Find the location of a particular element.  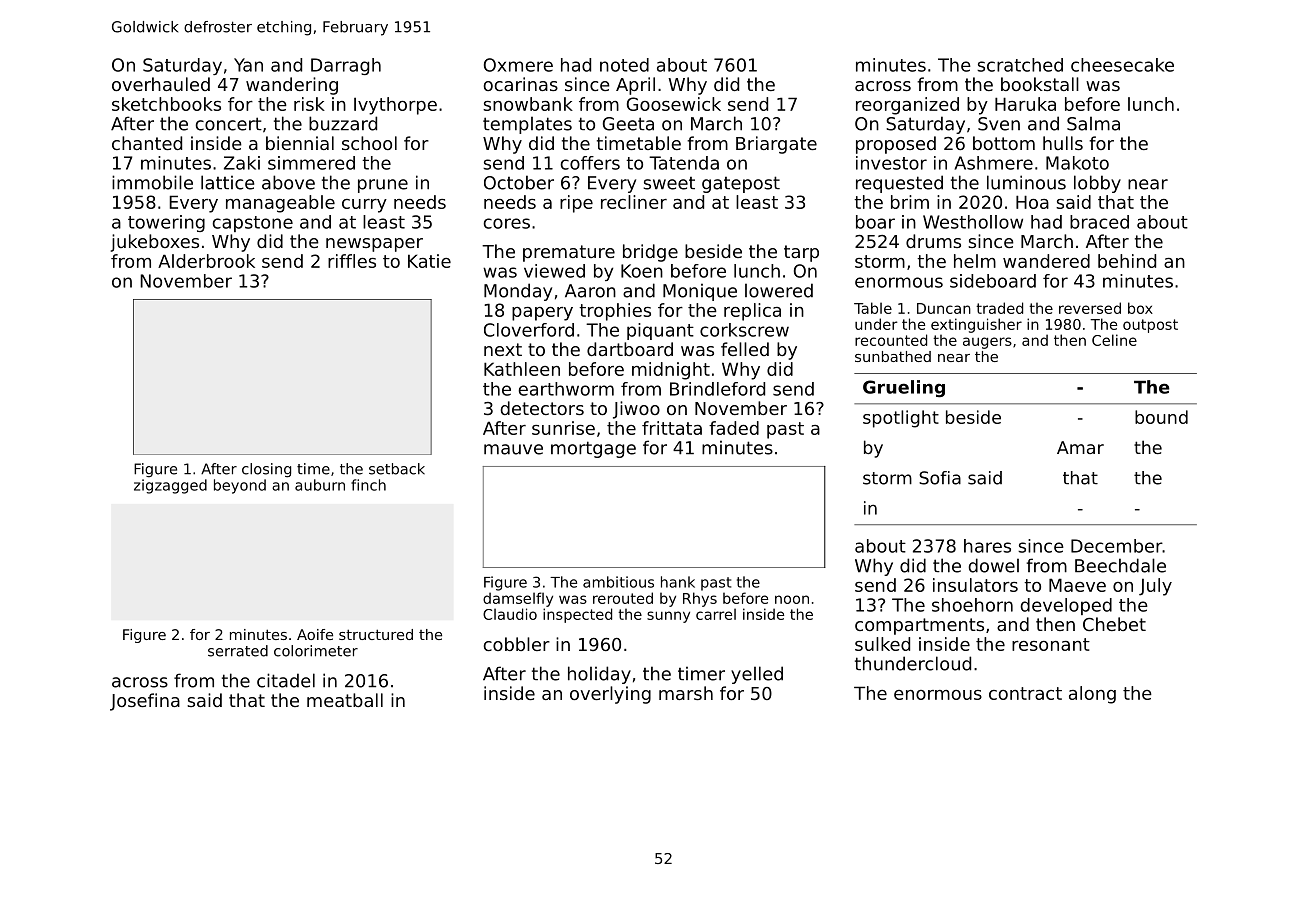

bound is located at coordinates (1161, 417).
